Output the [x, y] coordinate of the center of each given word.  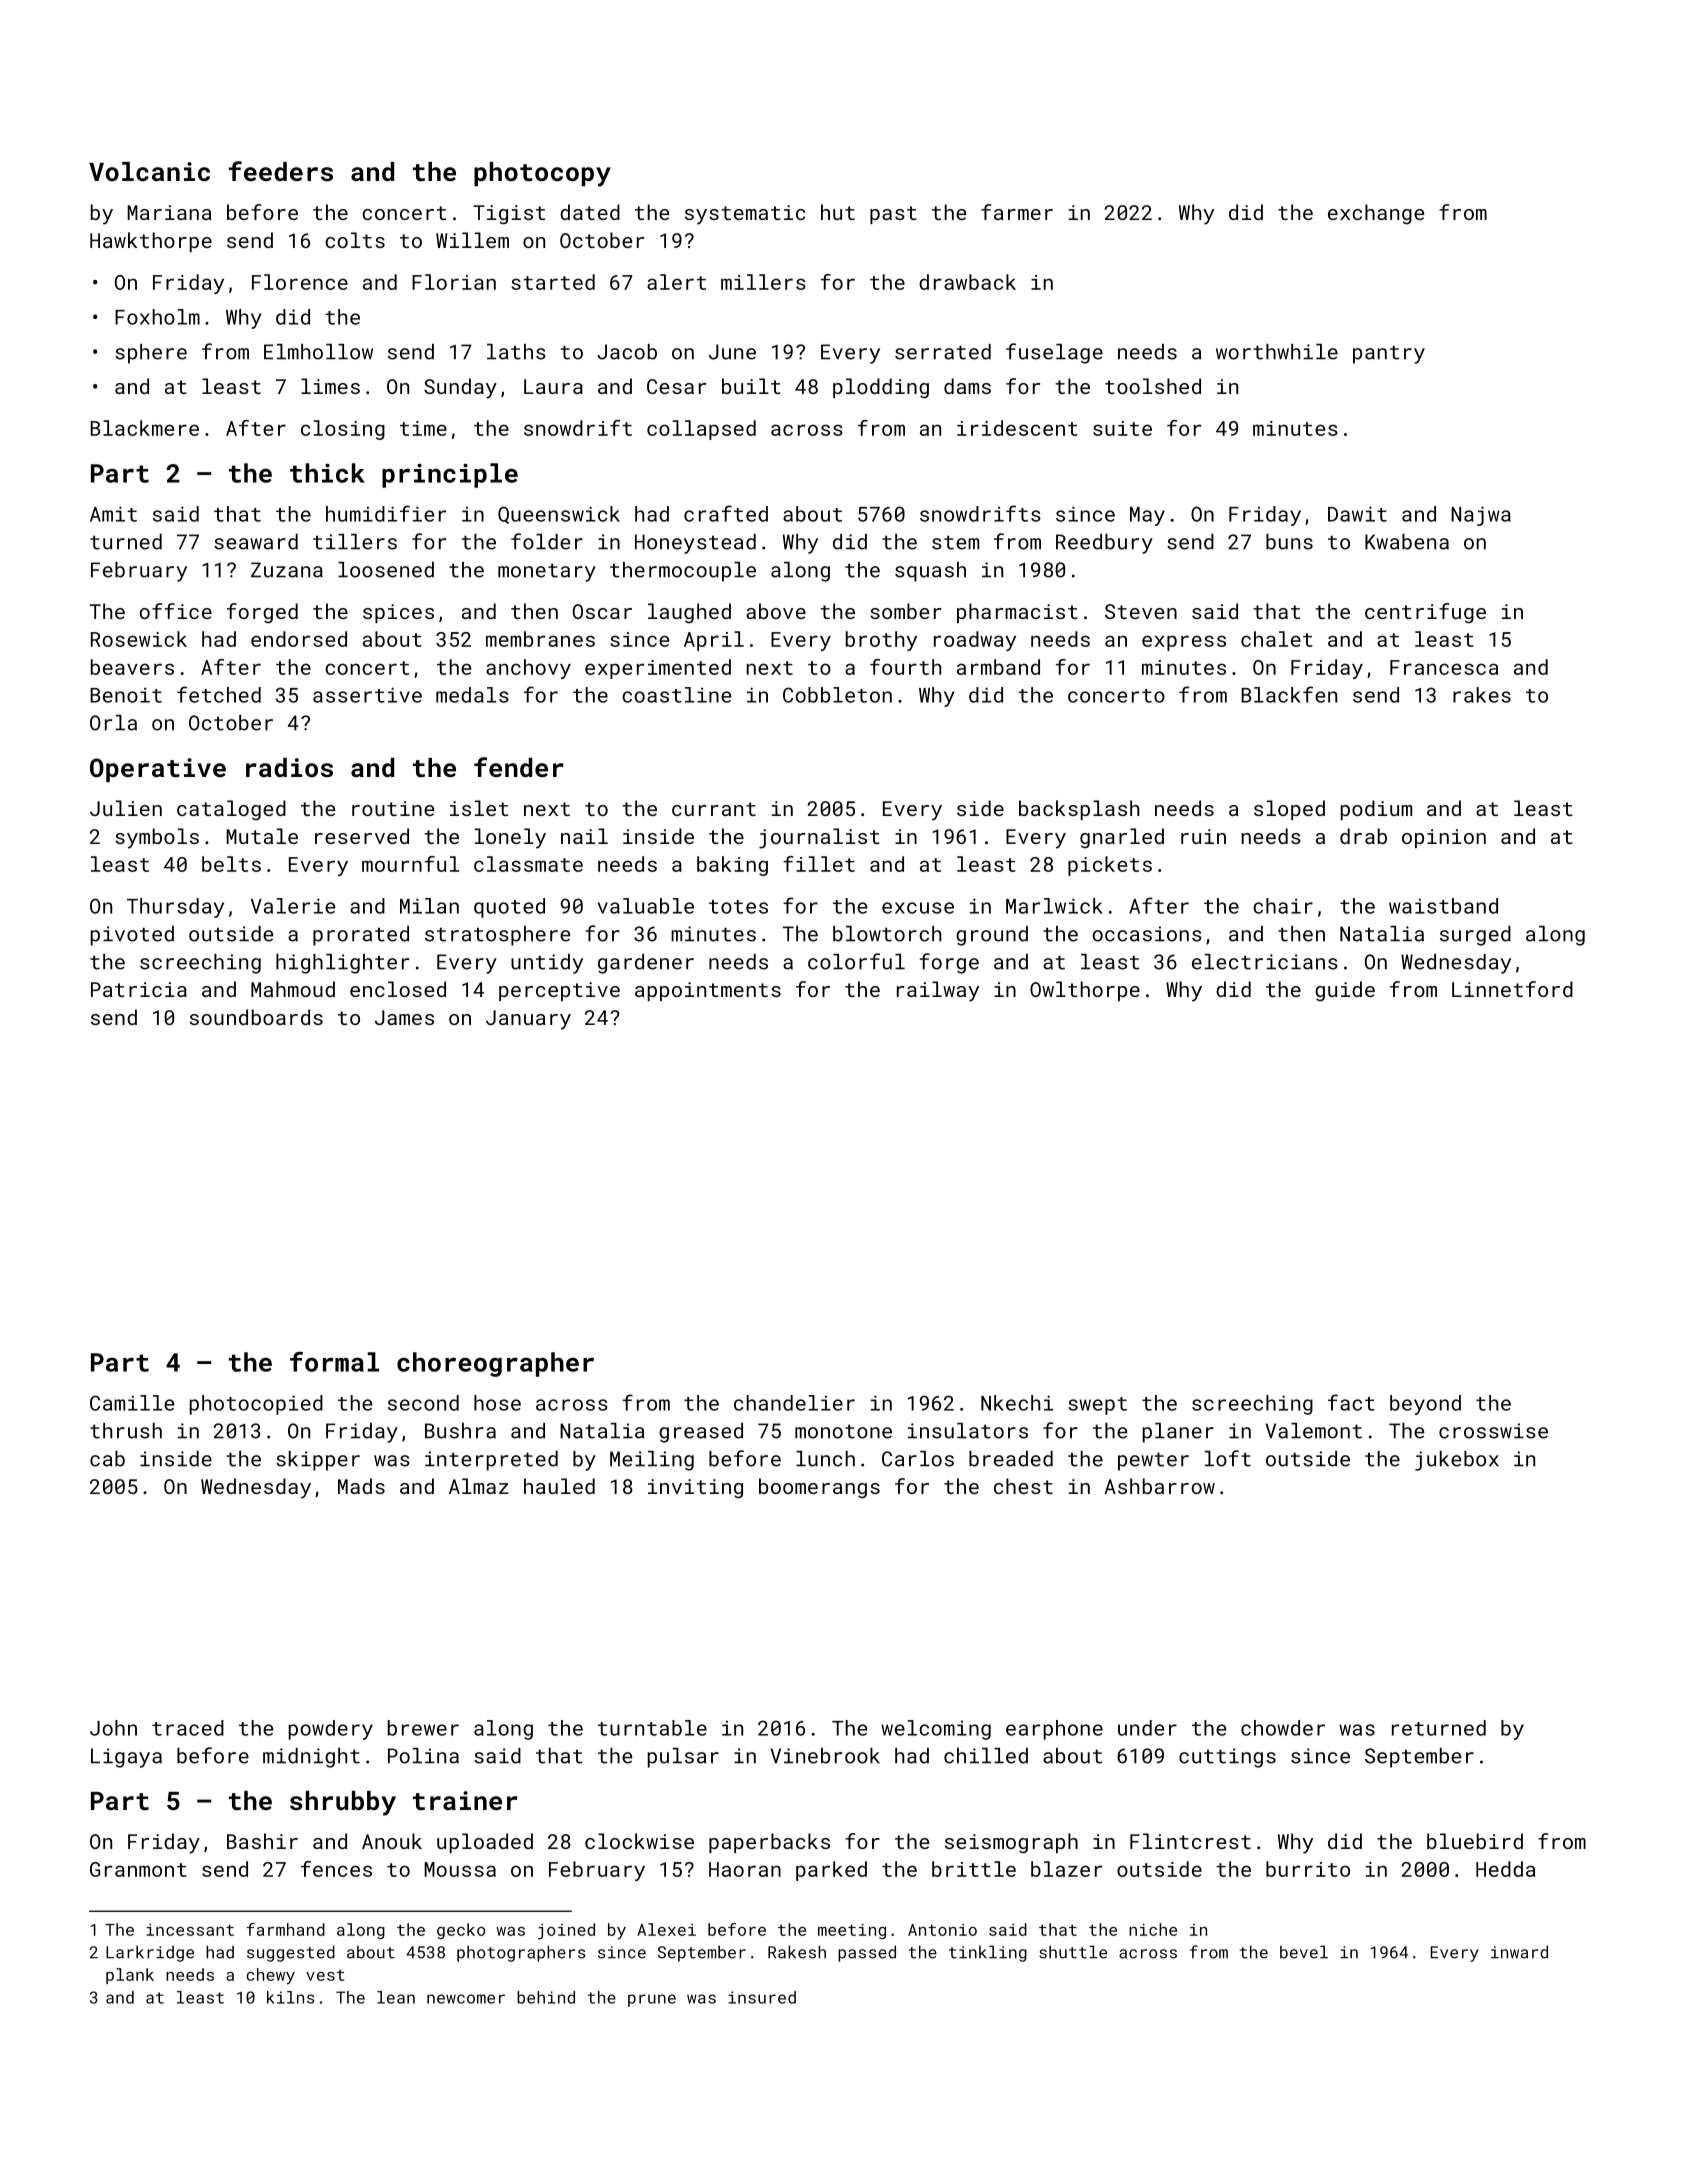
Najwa [1481, 516]
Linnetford [1512, 989]
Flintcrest [1190, 1841]
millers [763, 282]
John [113, 1728]
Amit [113, 514]
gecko [461, 1931]
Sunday [460, 388]
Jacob [627, 352]
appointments [708, 991]
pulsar [683, 1758]
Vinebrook [825, 1756]
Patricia [139, 989]
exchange [1376, 214]
